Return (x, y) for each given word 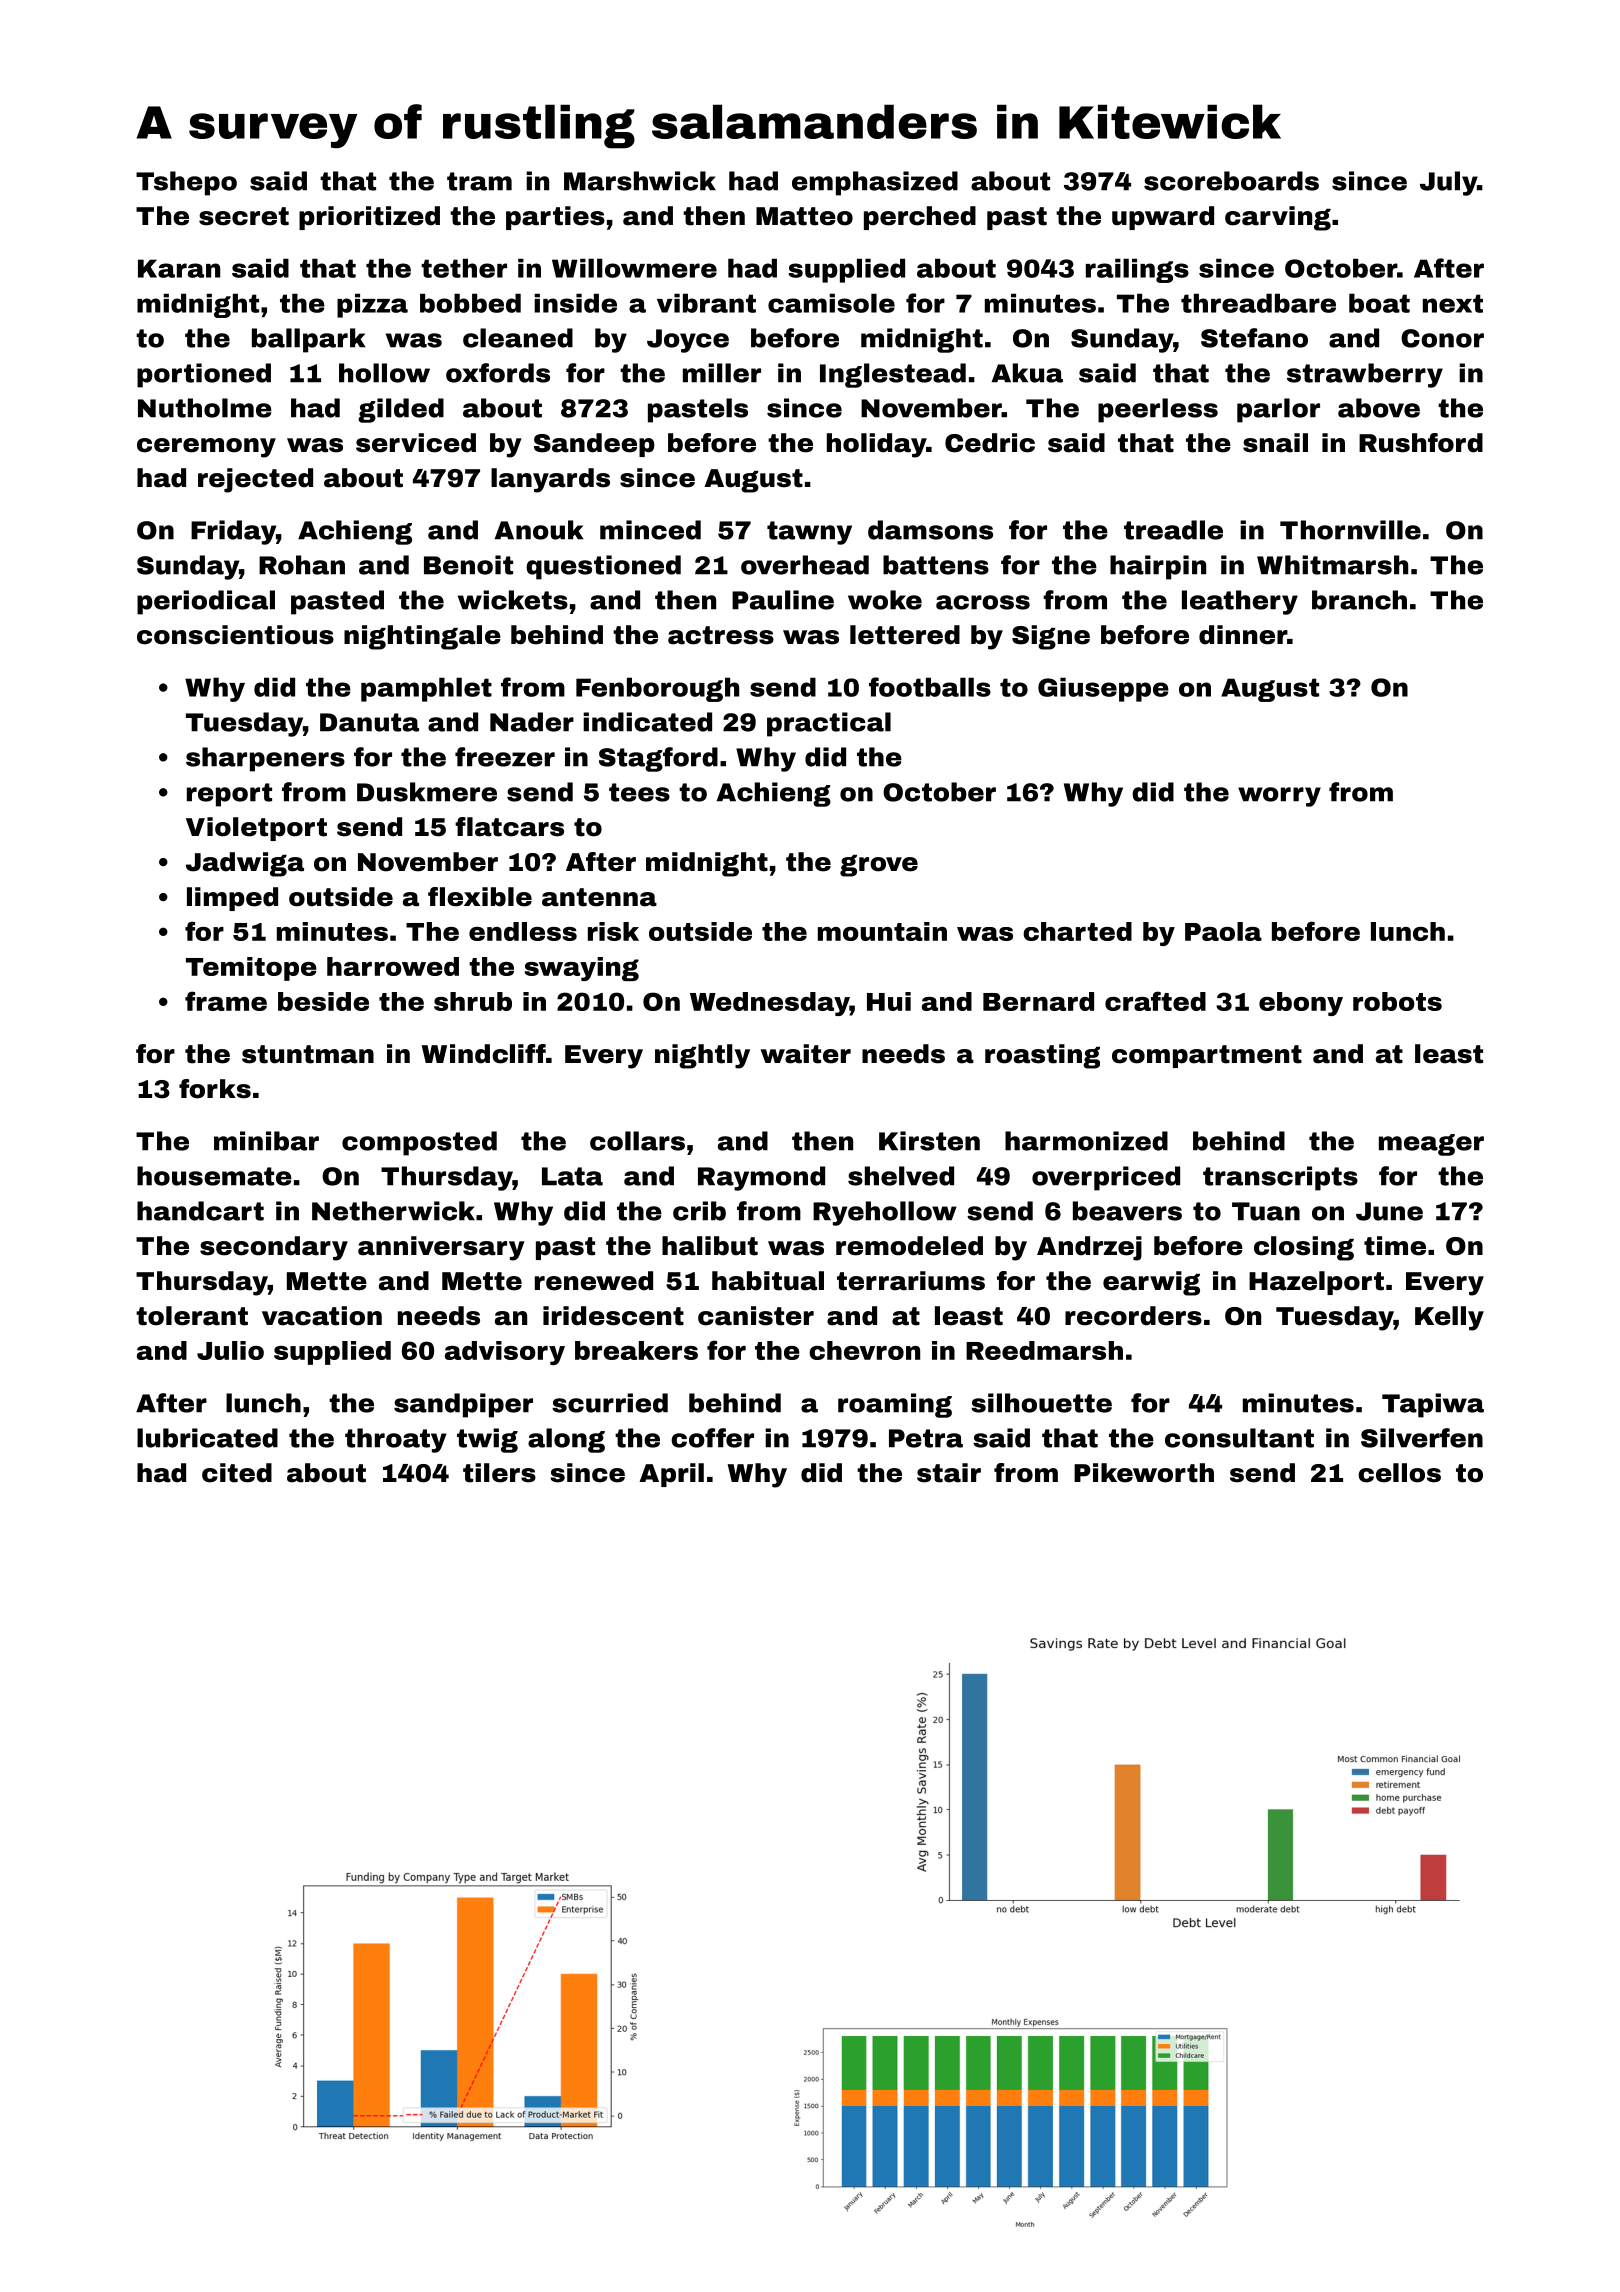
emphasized (875, 183)
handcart (200, 1211)
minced (650, 530)
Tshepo (186, 183)
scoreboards (1231, 181)
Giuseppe (1103, 689)
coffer (712, 1438)
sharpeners (265, 759)
